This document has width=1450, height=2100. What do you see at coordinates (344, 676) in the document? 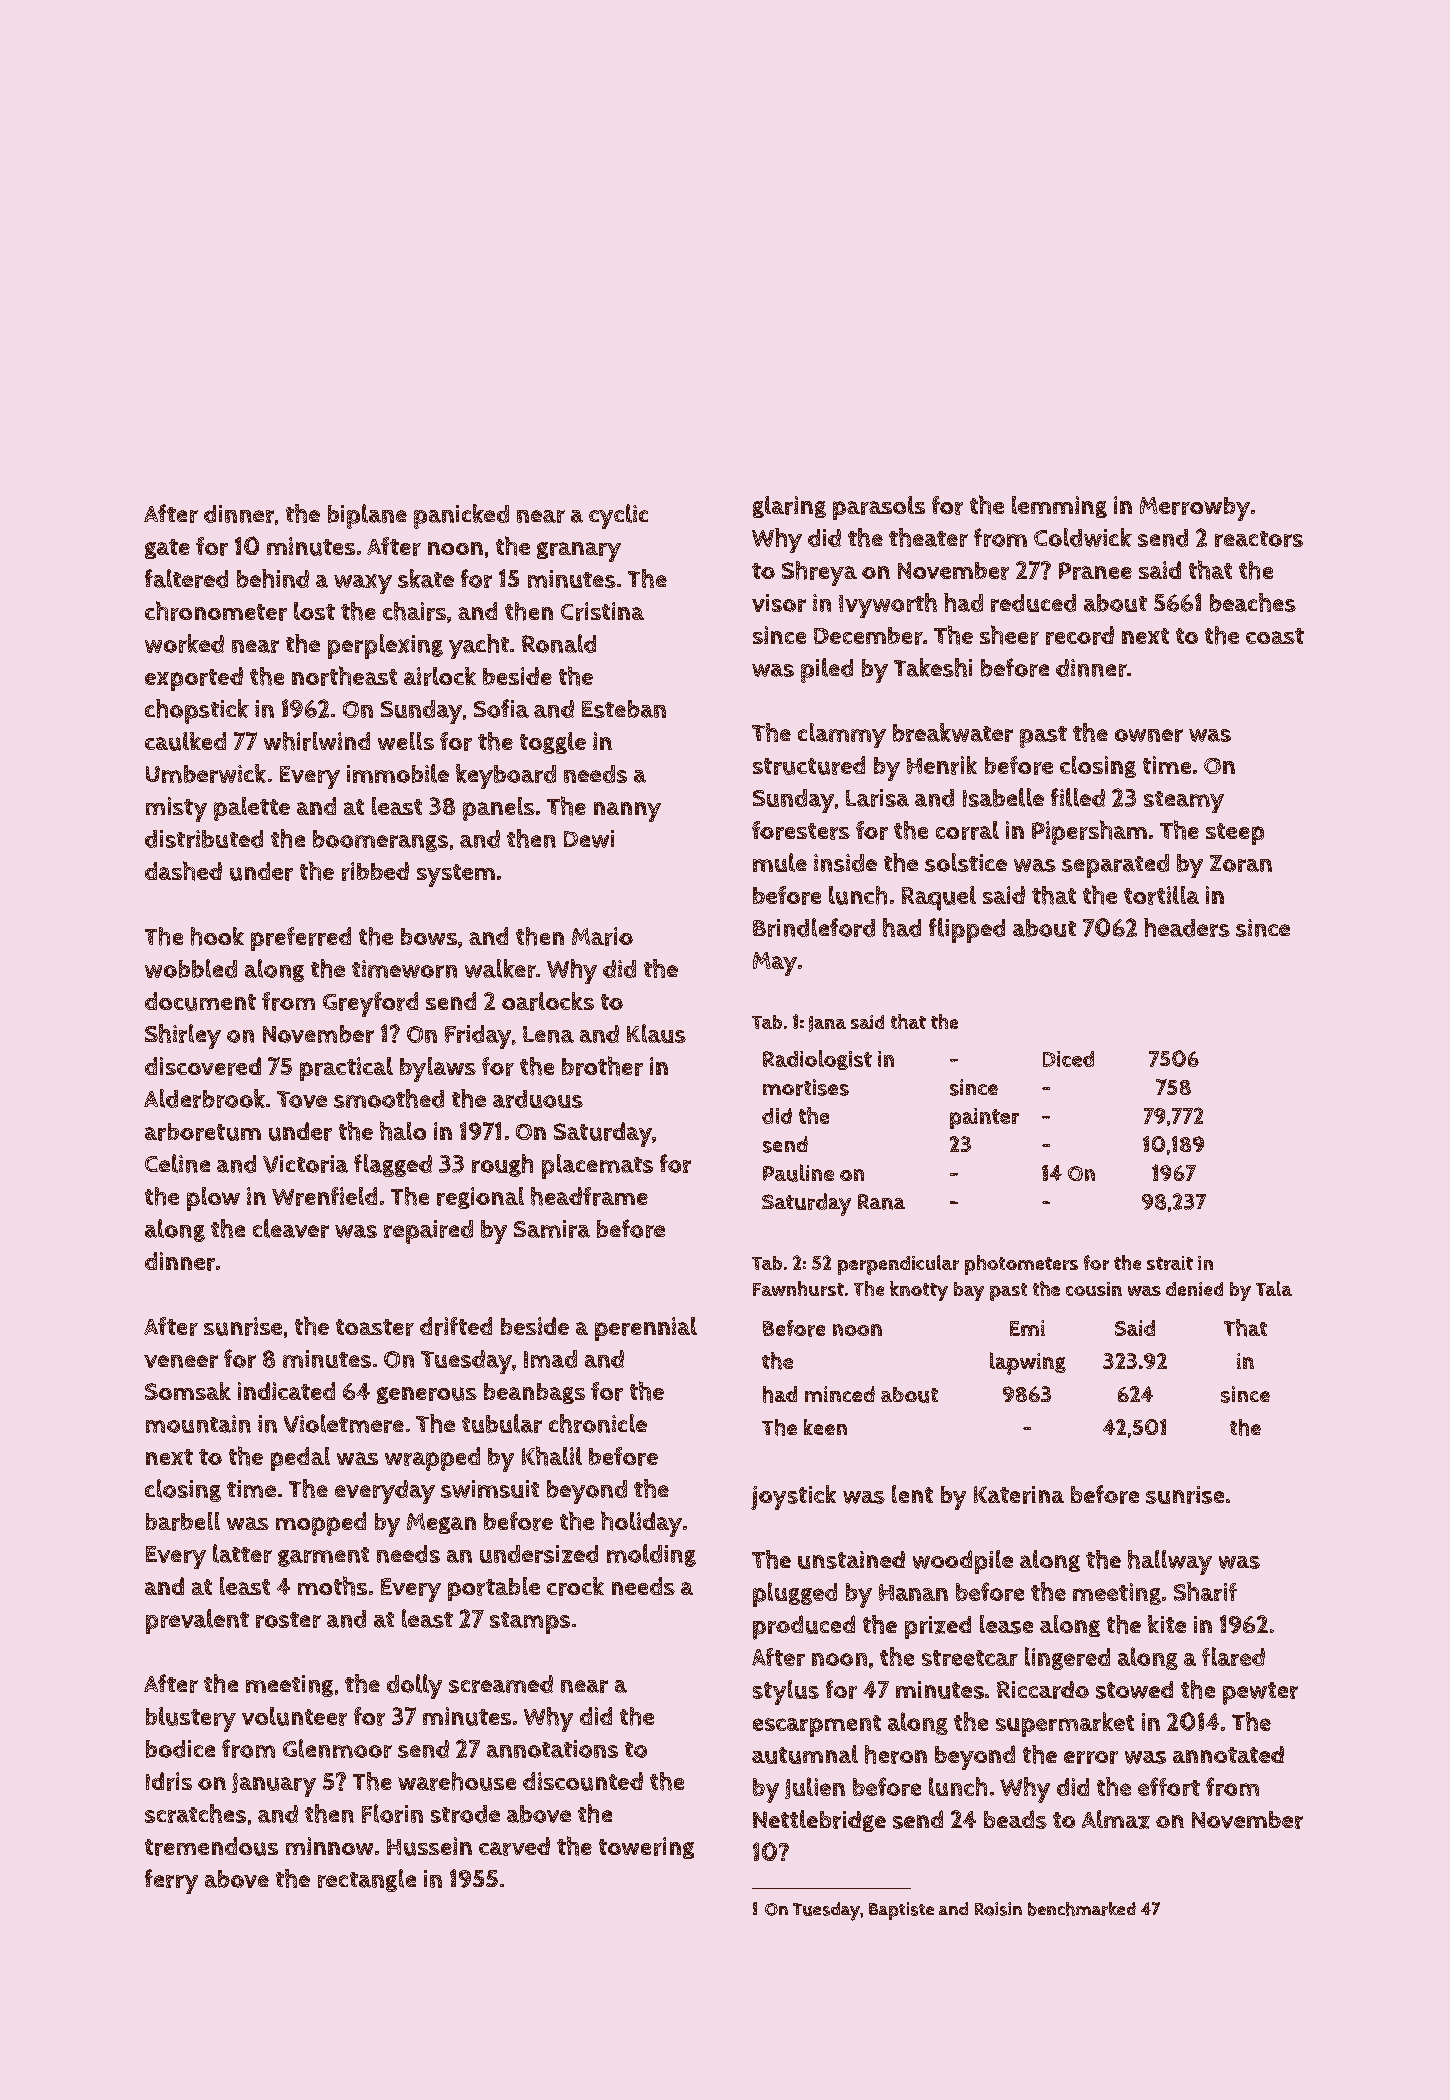
I see `northeast` at bounding box center [344, 676].
